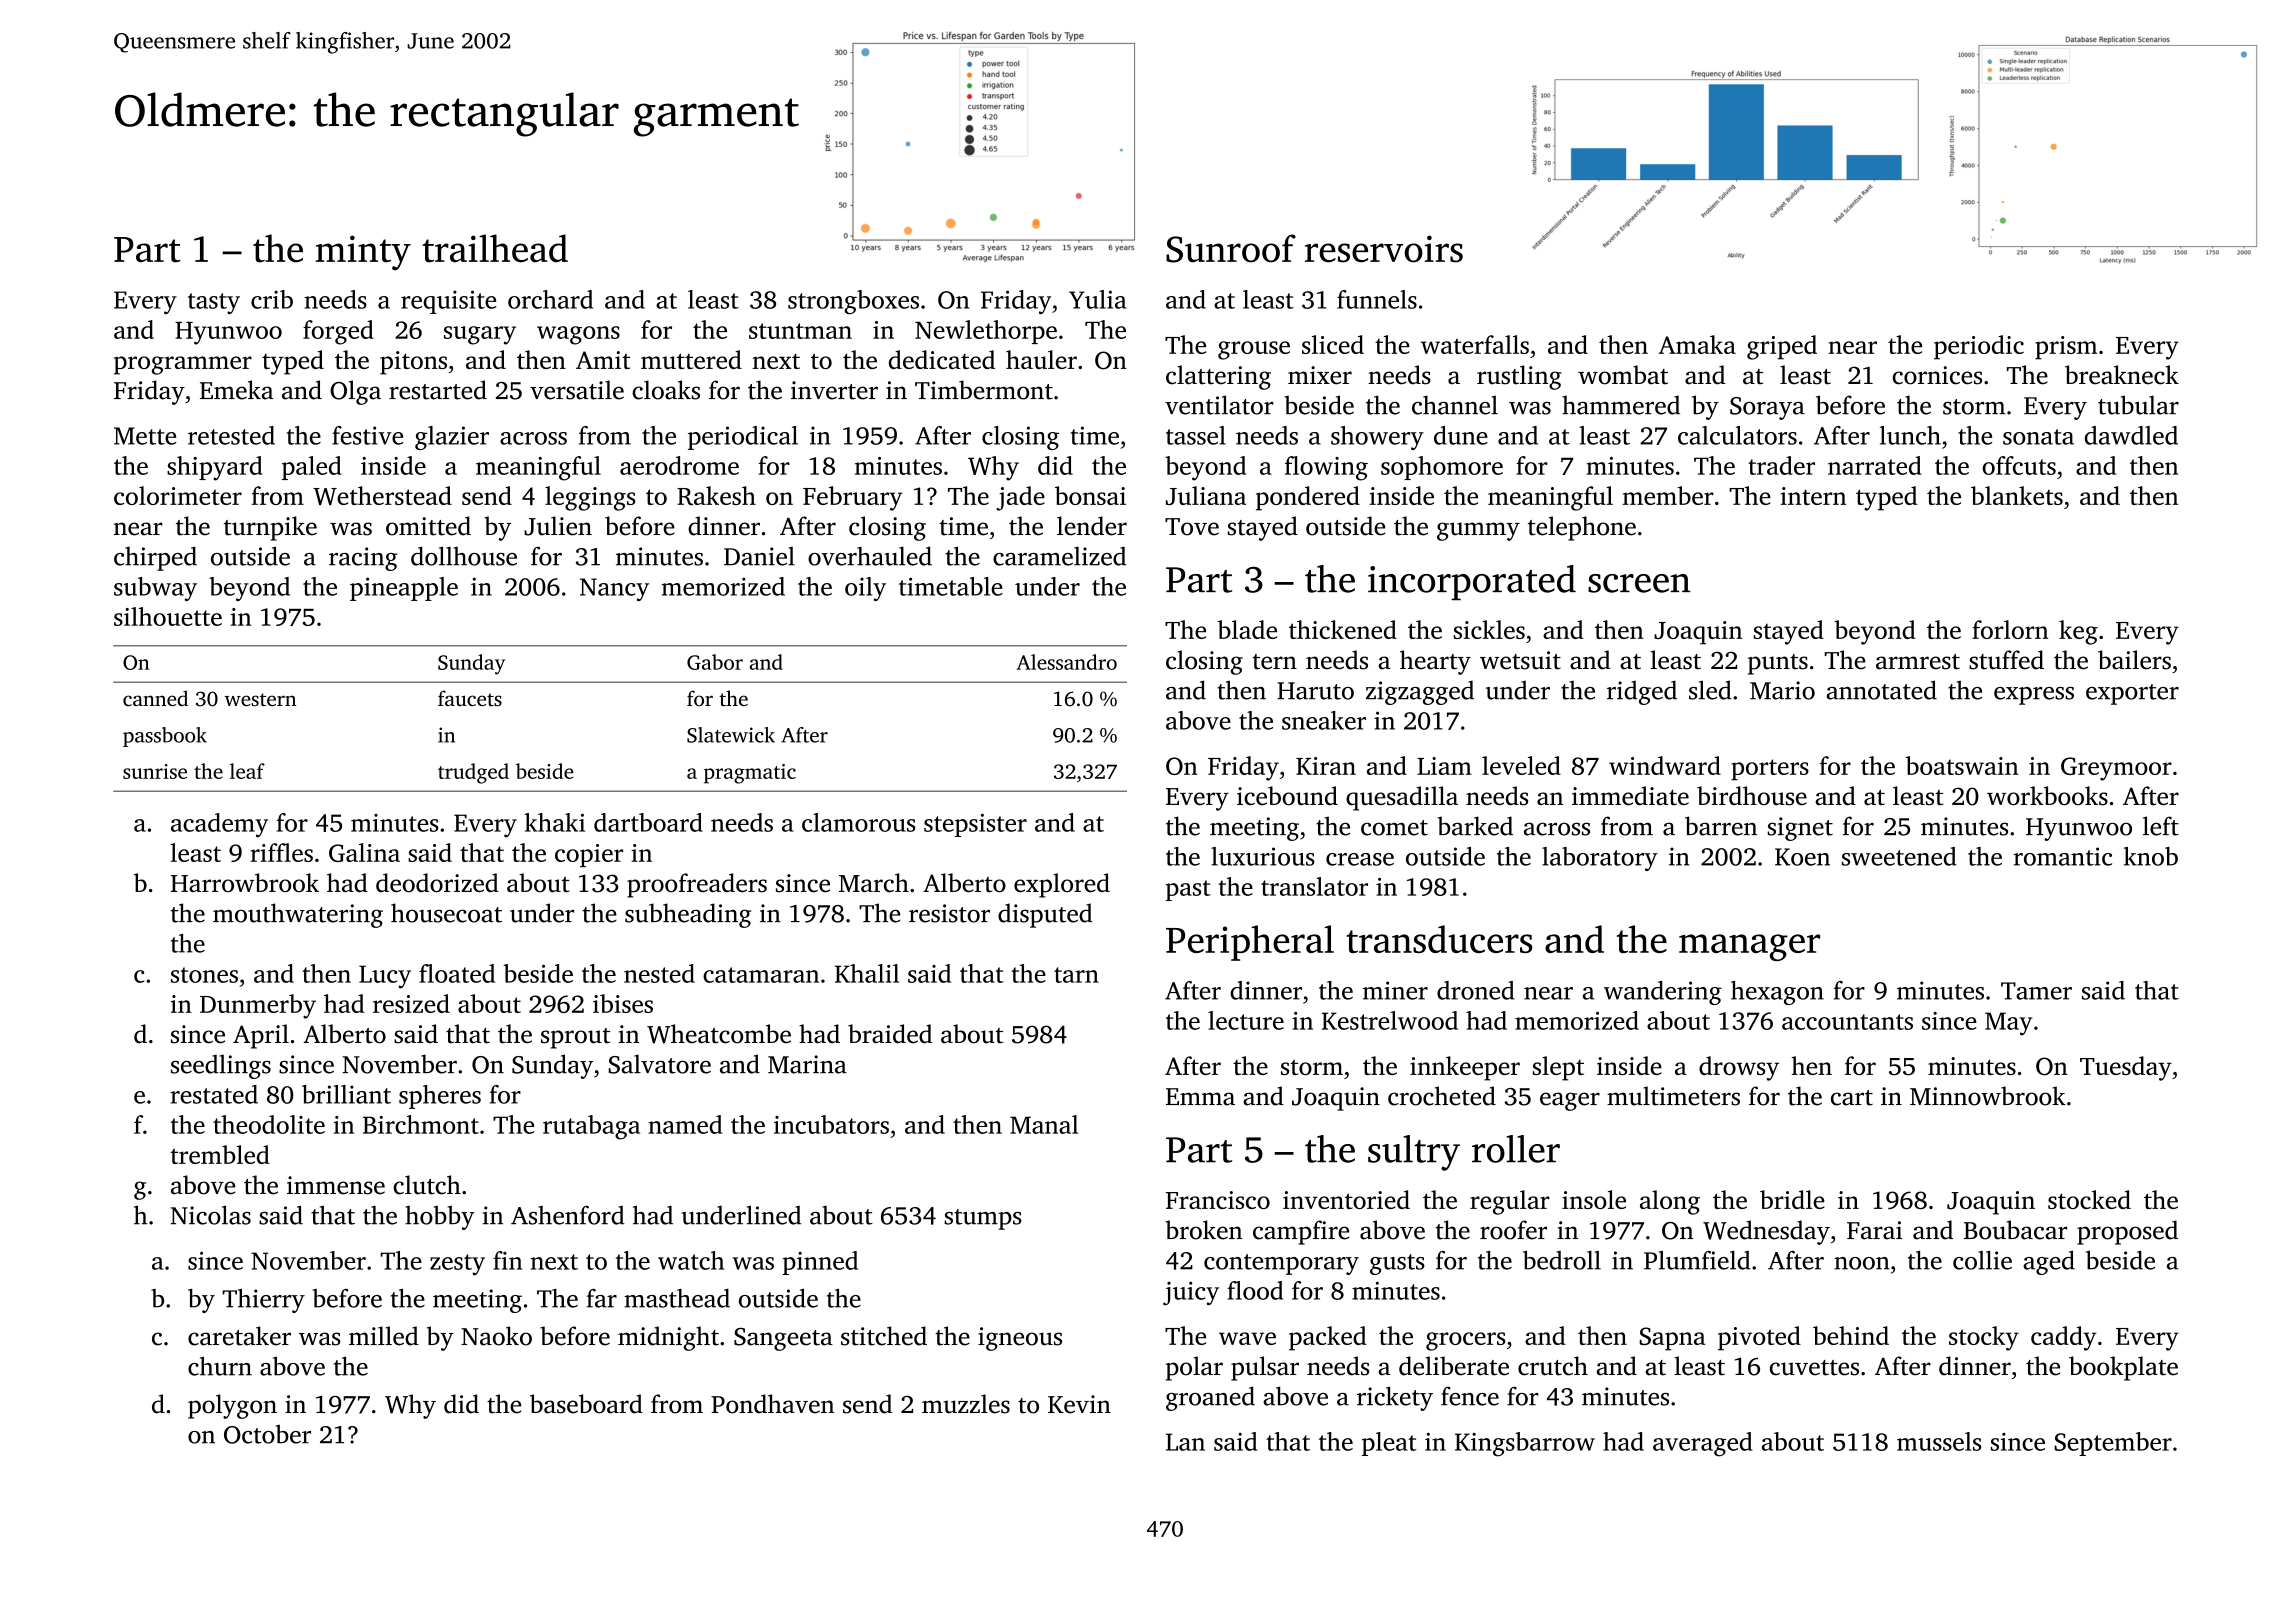 Image resolution: width=2292 pixels, height=1620 pixels. I want to click on trembled, so click(220, 1154).
